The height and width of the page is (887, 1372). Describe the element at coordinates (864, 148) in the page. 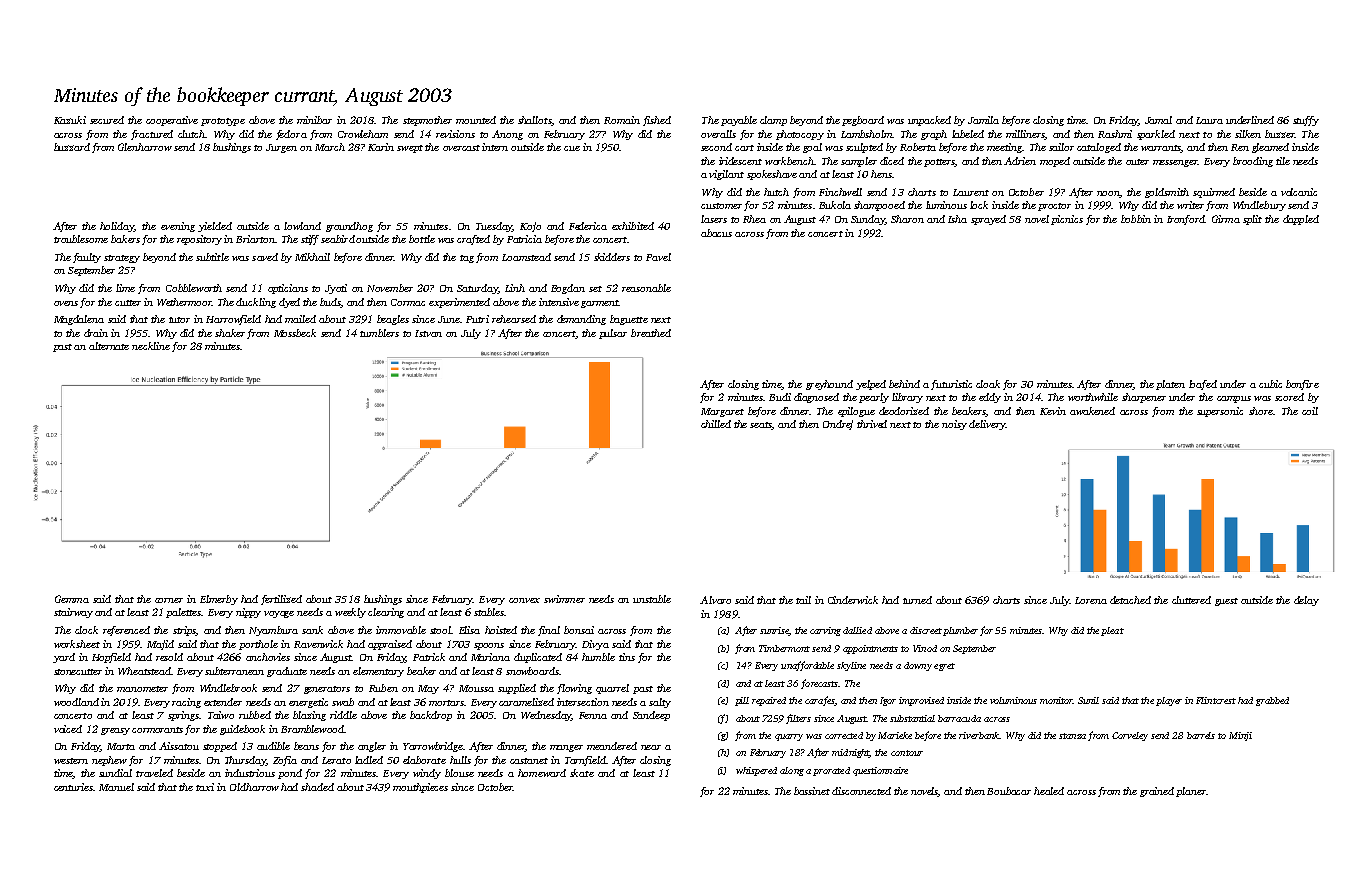

I see `sculpted` at that location.
